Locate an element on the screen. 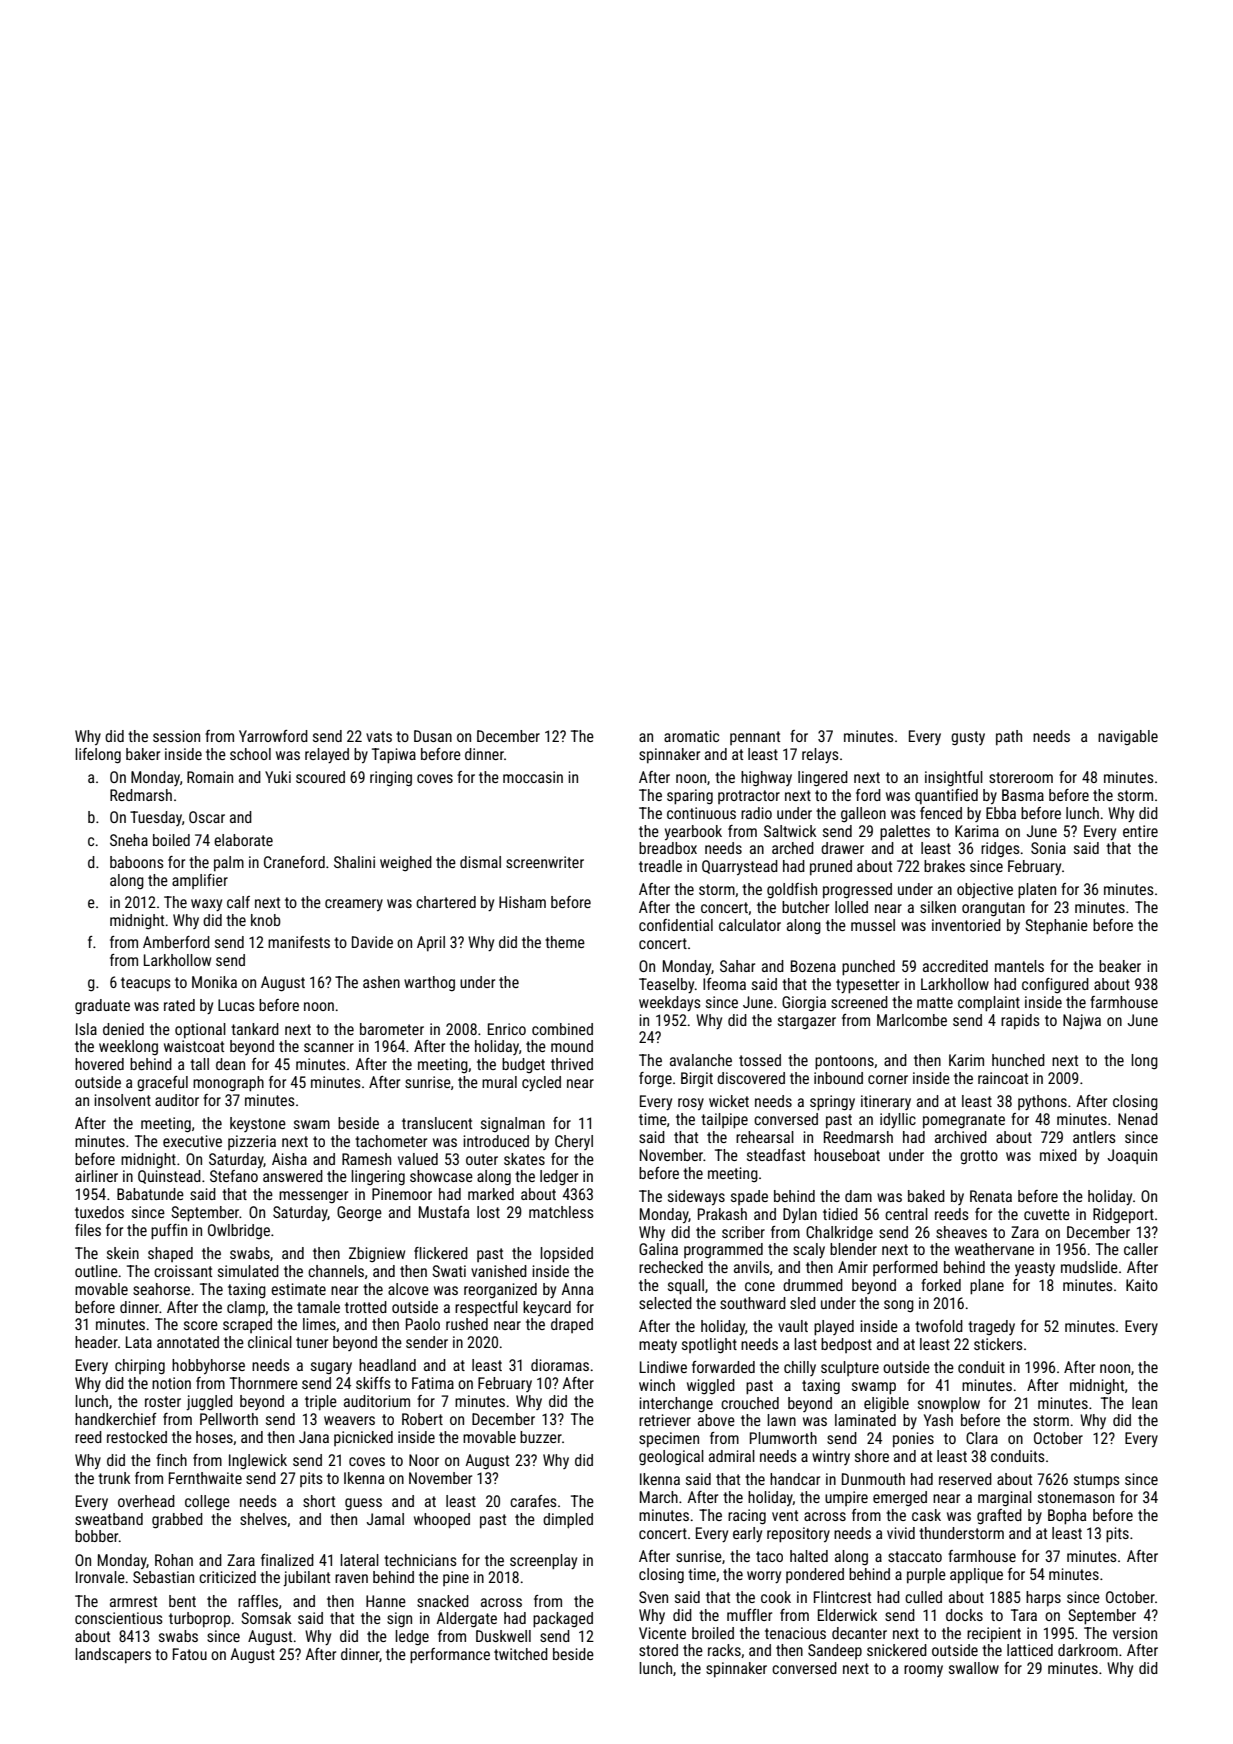 This screenshot has height=1744, width=1233. racing is located at coordinates (747, 1517).
